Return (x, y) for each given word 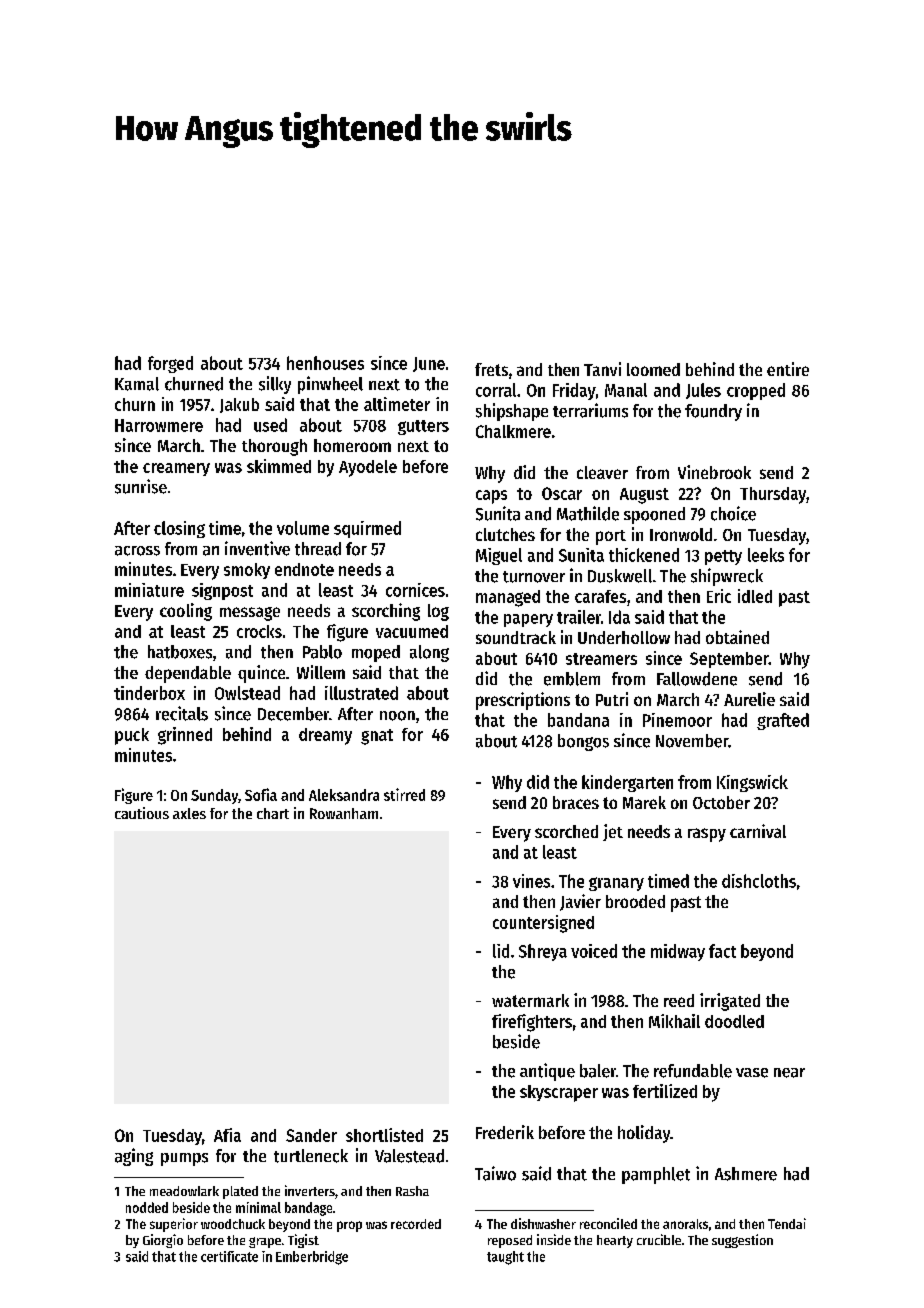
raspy (707, 835)
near (789, 1073)
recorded (416, 1224)
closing (179, 529)
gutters (423, 427)
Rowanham (344, 813)
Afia (227, 1135)
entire (788, 369)
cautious (142, 813)
